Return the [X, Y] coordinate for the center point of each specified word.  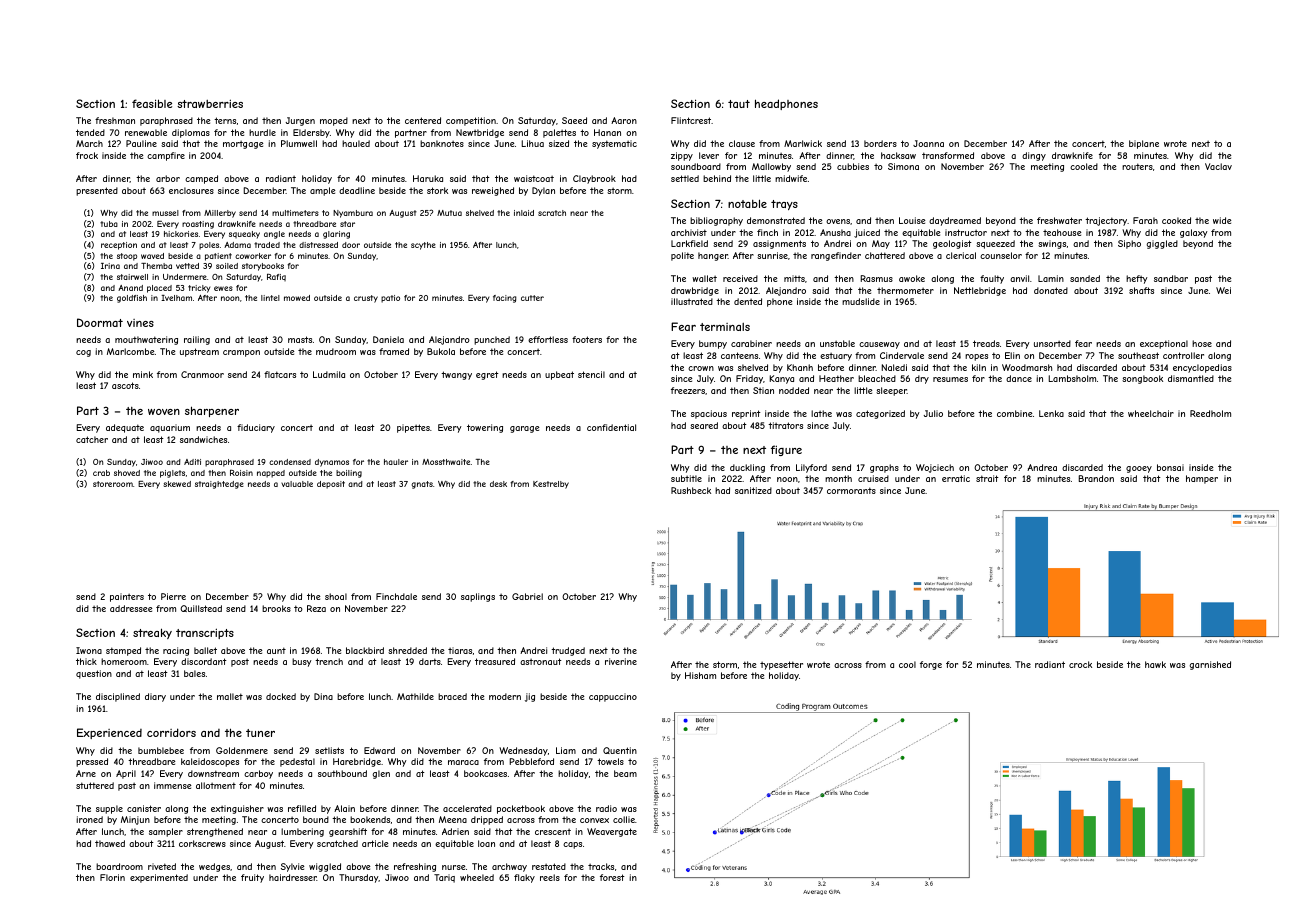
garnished [1210, 665]
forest [612, 877]
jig [530, 697]
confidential [611, 427]
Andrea [1042, 467]
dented [748, 301]
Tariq [444, 878]
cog [83, 353]
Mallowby [771, 167]
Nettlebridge [980, 291]
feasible [152, 103]
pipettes [413, 428]
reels [550, 877]
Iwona [89, 650]
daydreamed [955, 221]
